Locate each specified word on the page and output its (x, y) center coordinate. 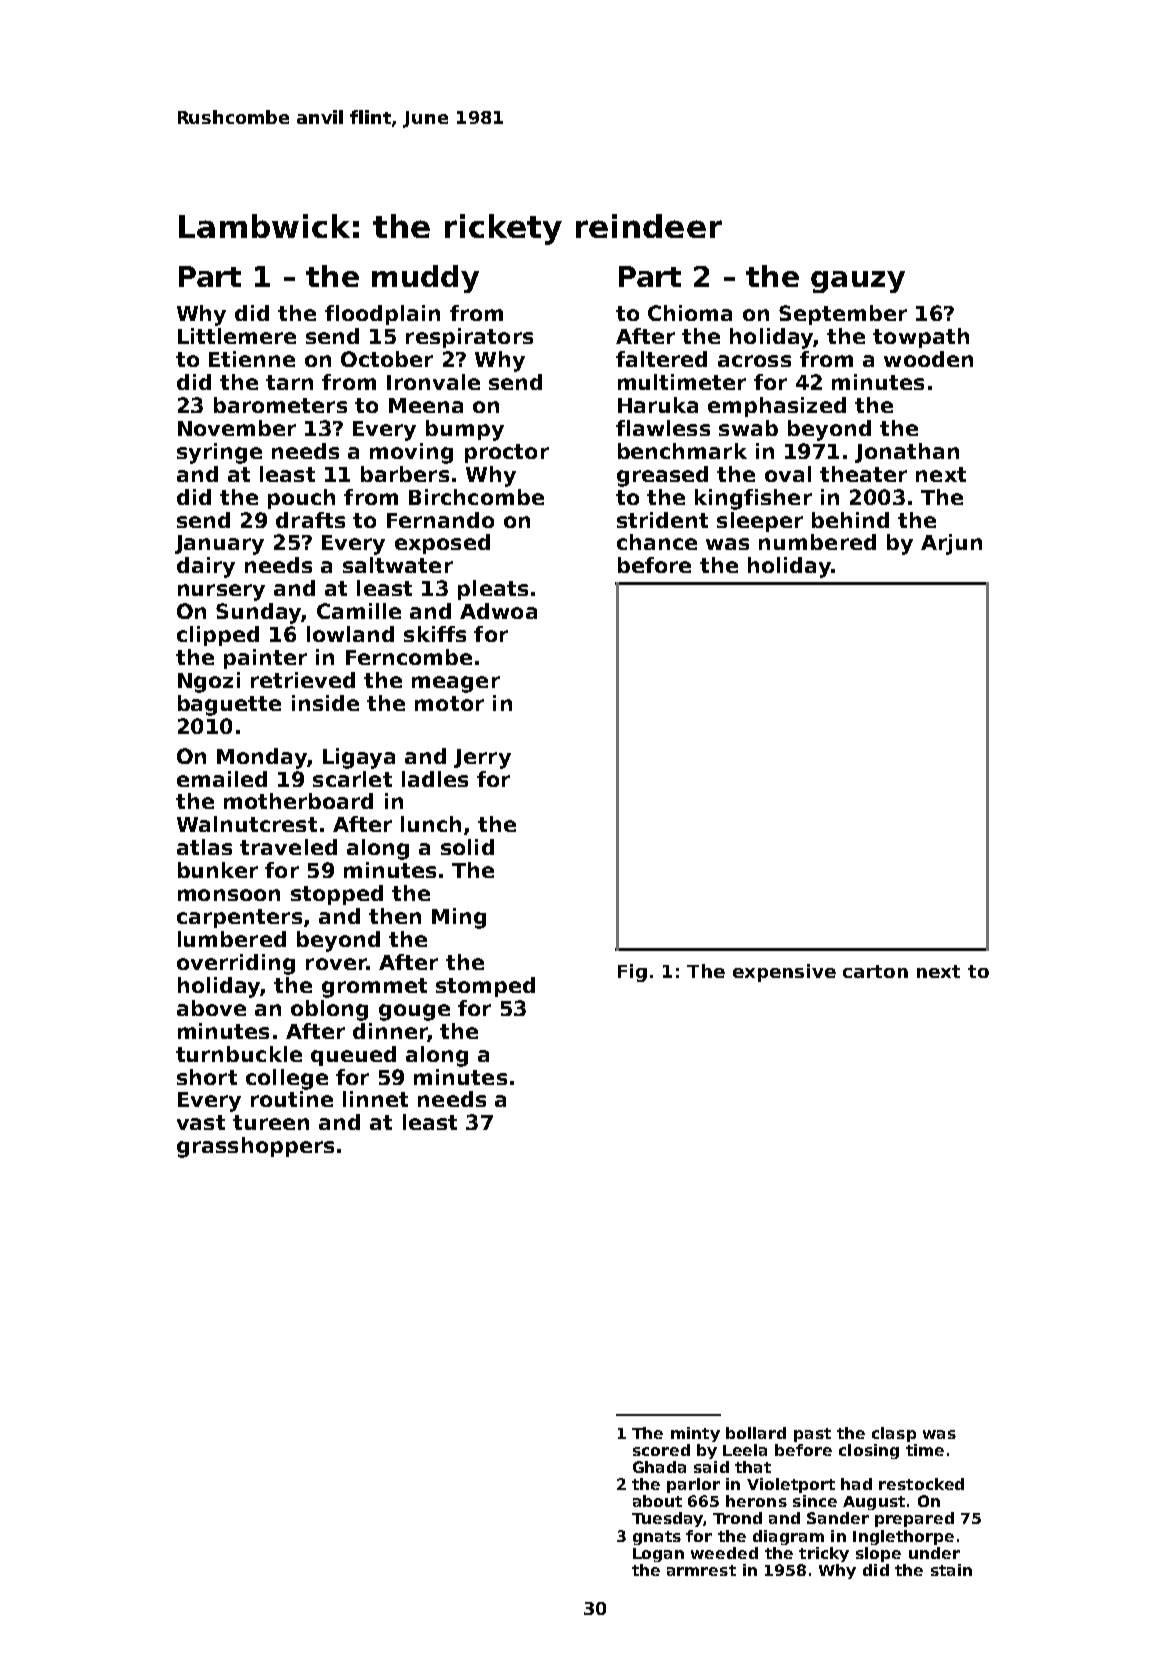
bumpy (465, 430)
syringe (219, 453)
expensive (784, 973)
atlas (204, 847)
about (657, 1501)
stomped (485, 987)
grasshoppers (255, 1147)
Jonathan (907, 453)
